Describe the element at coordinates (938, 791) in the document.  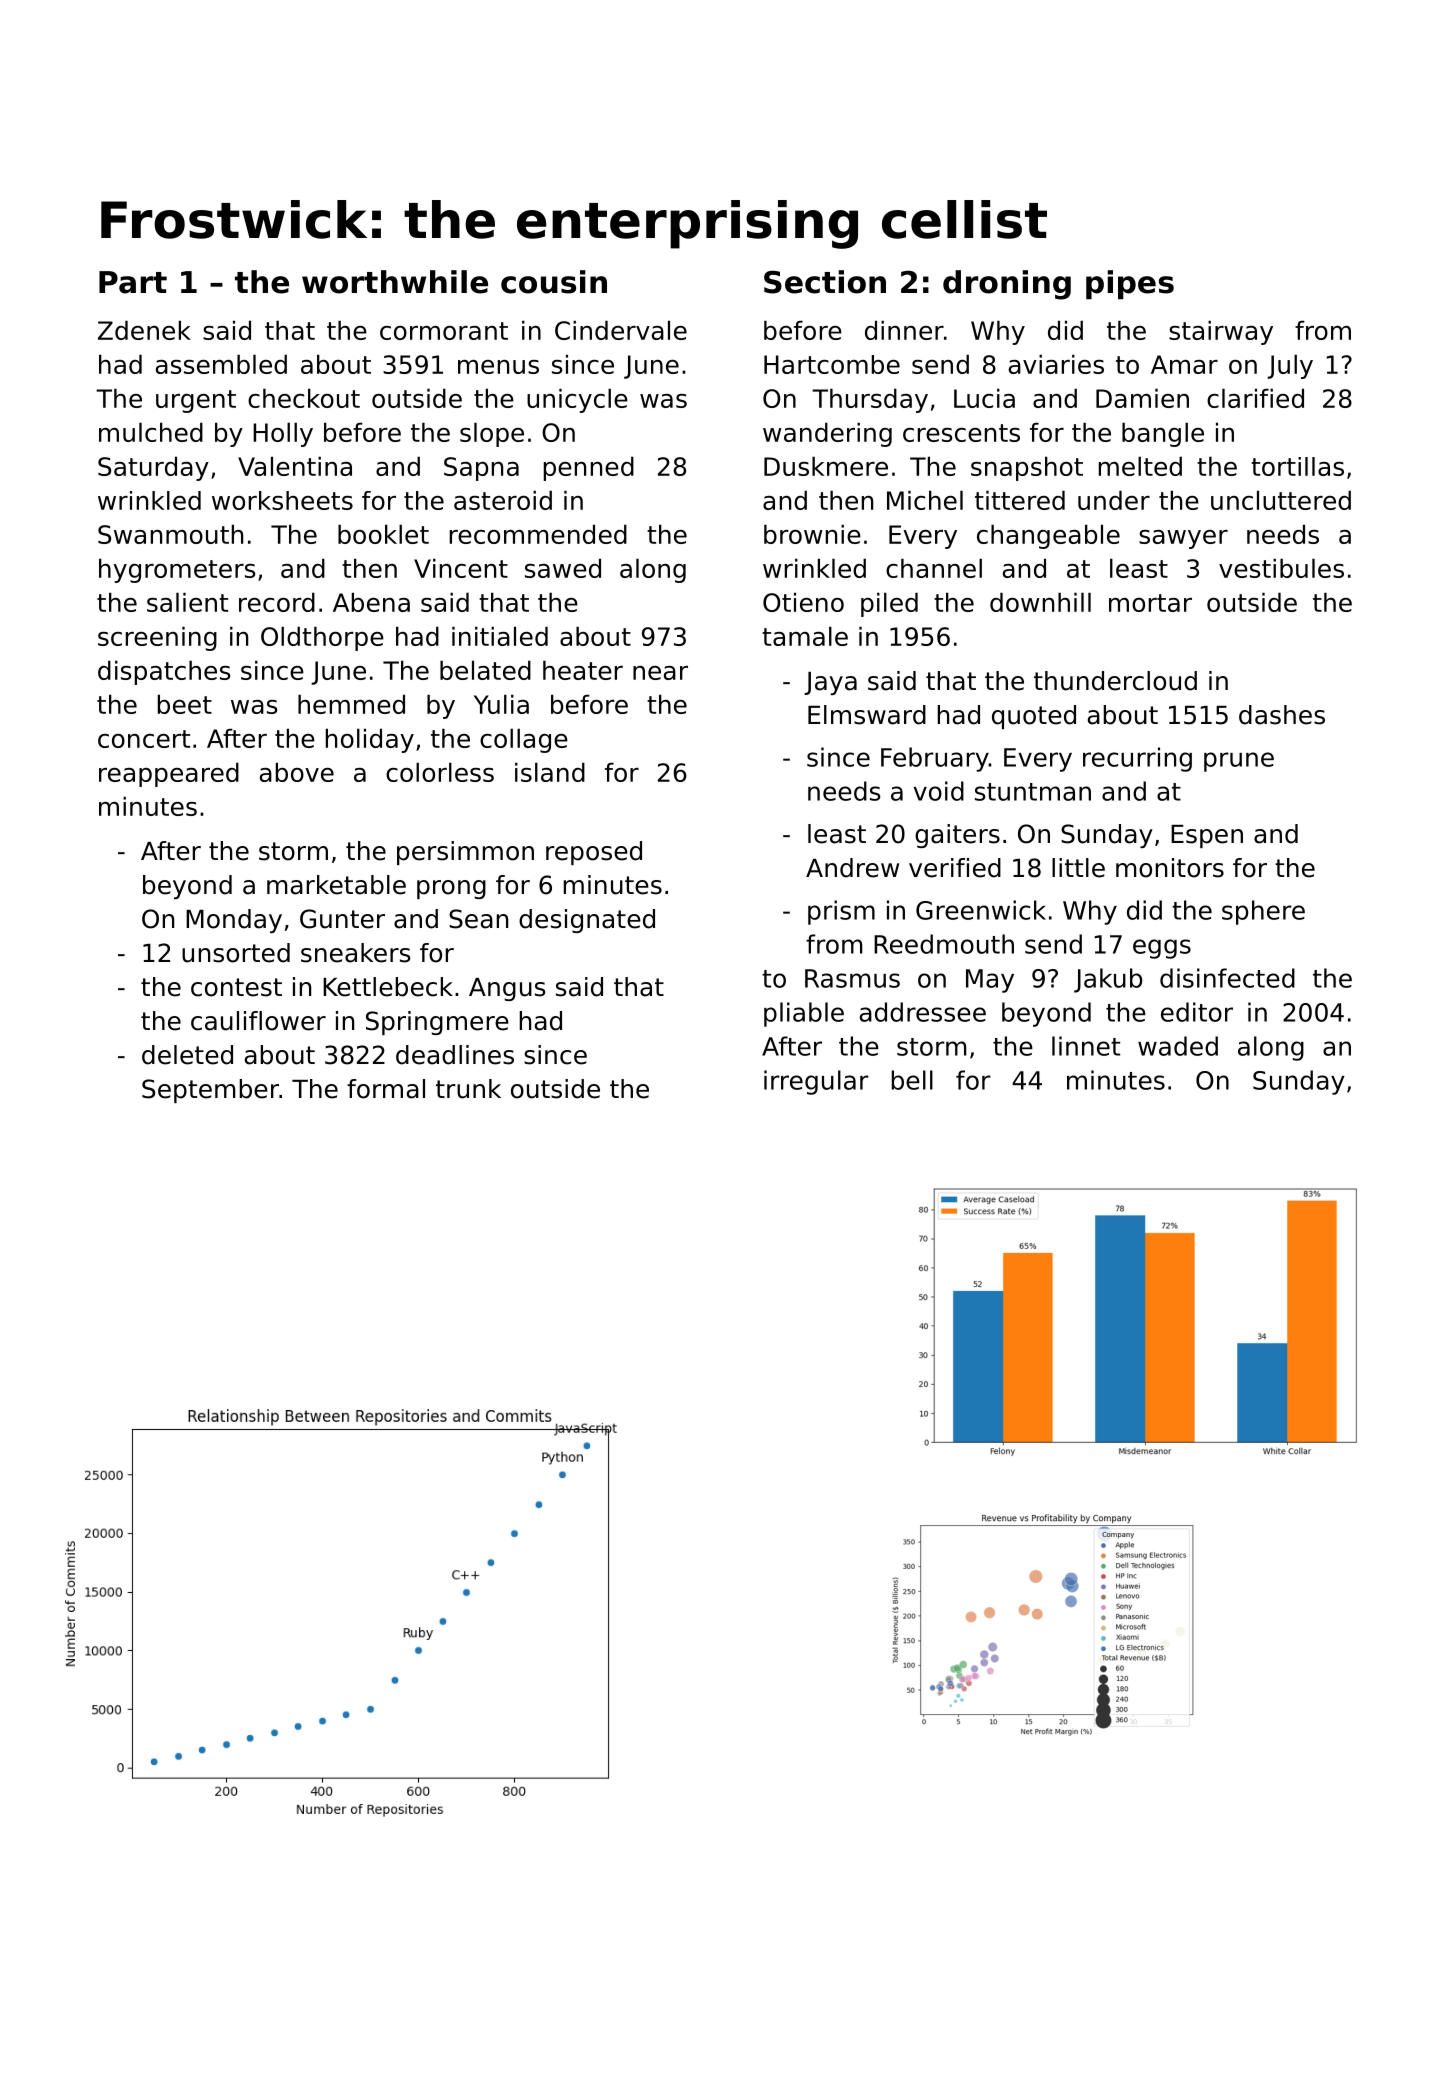
I see `void` at that location.
